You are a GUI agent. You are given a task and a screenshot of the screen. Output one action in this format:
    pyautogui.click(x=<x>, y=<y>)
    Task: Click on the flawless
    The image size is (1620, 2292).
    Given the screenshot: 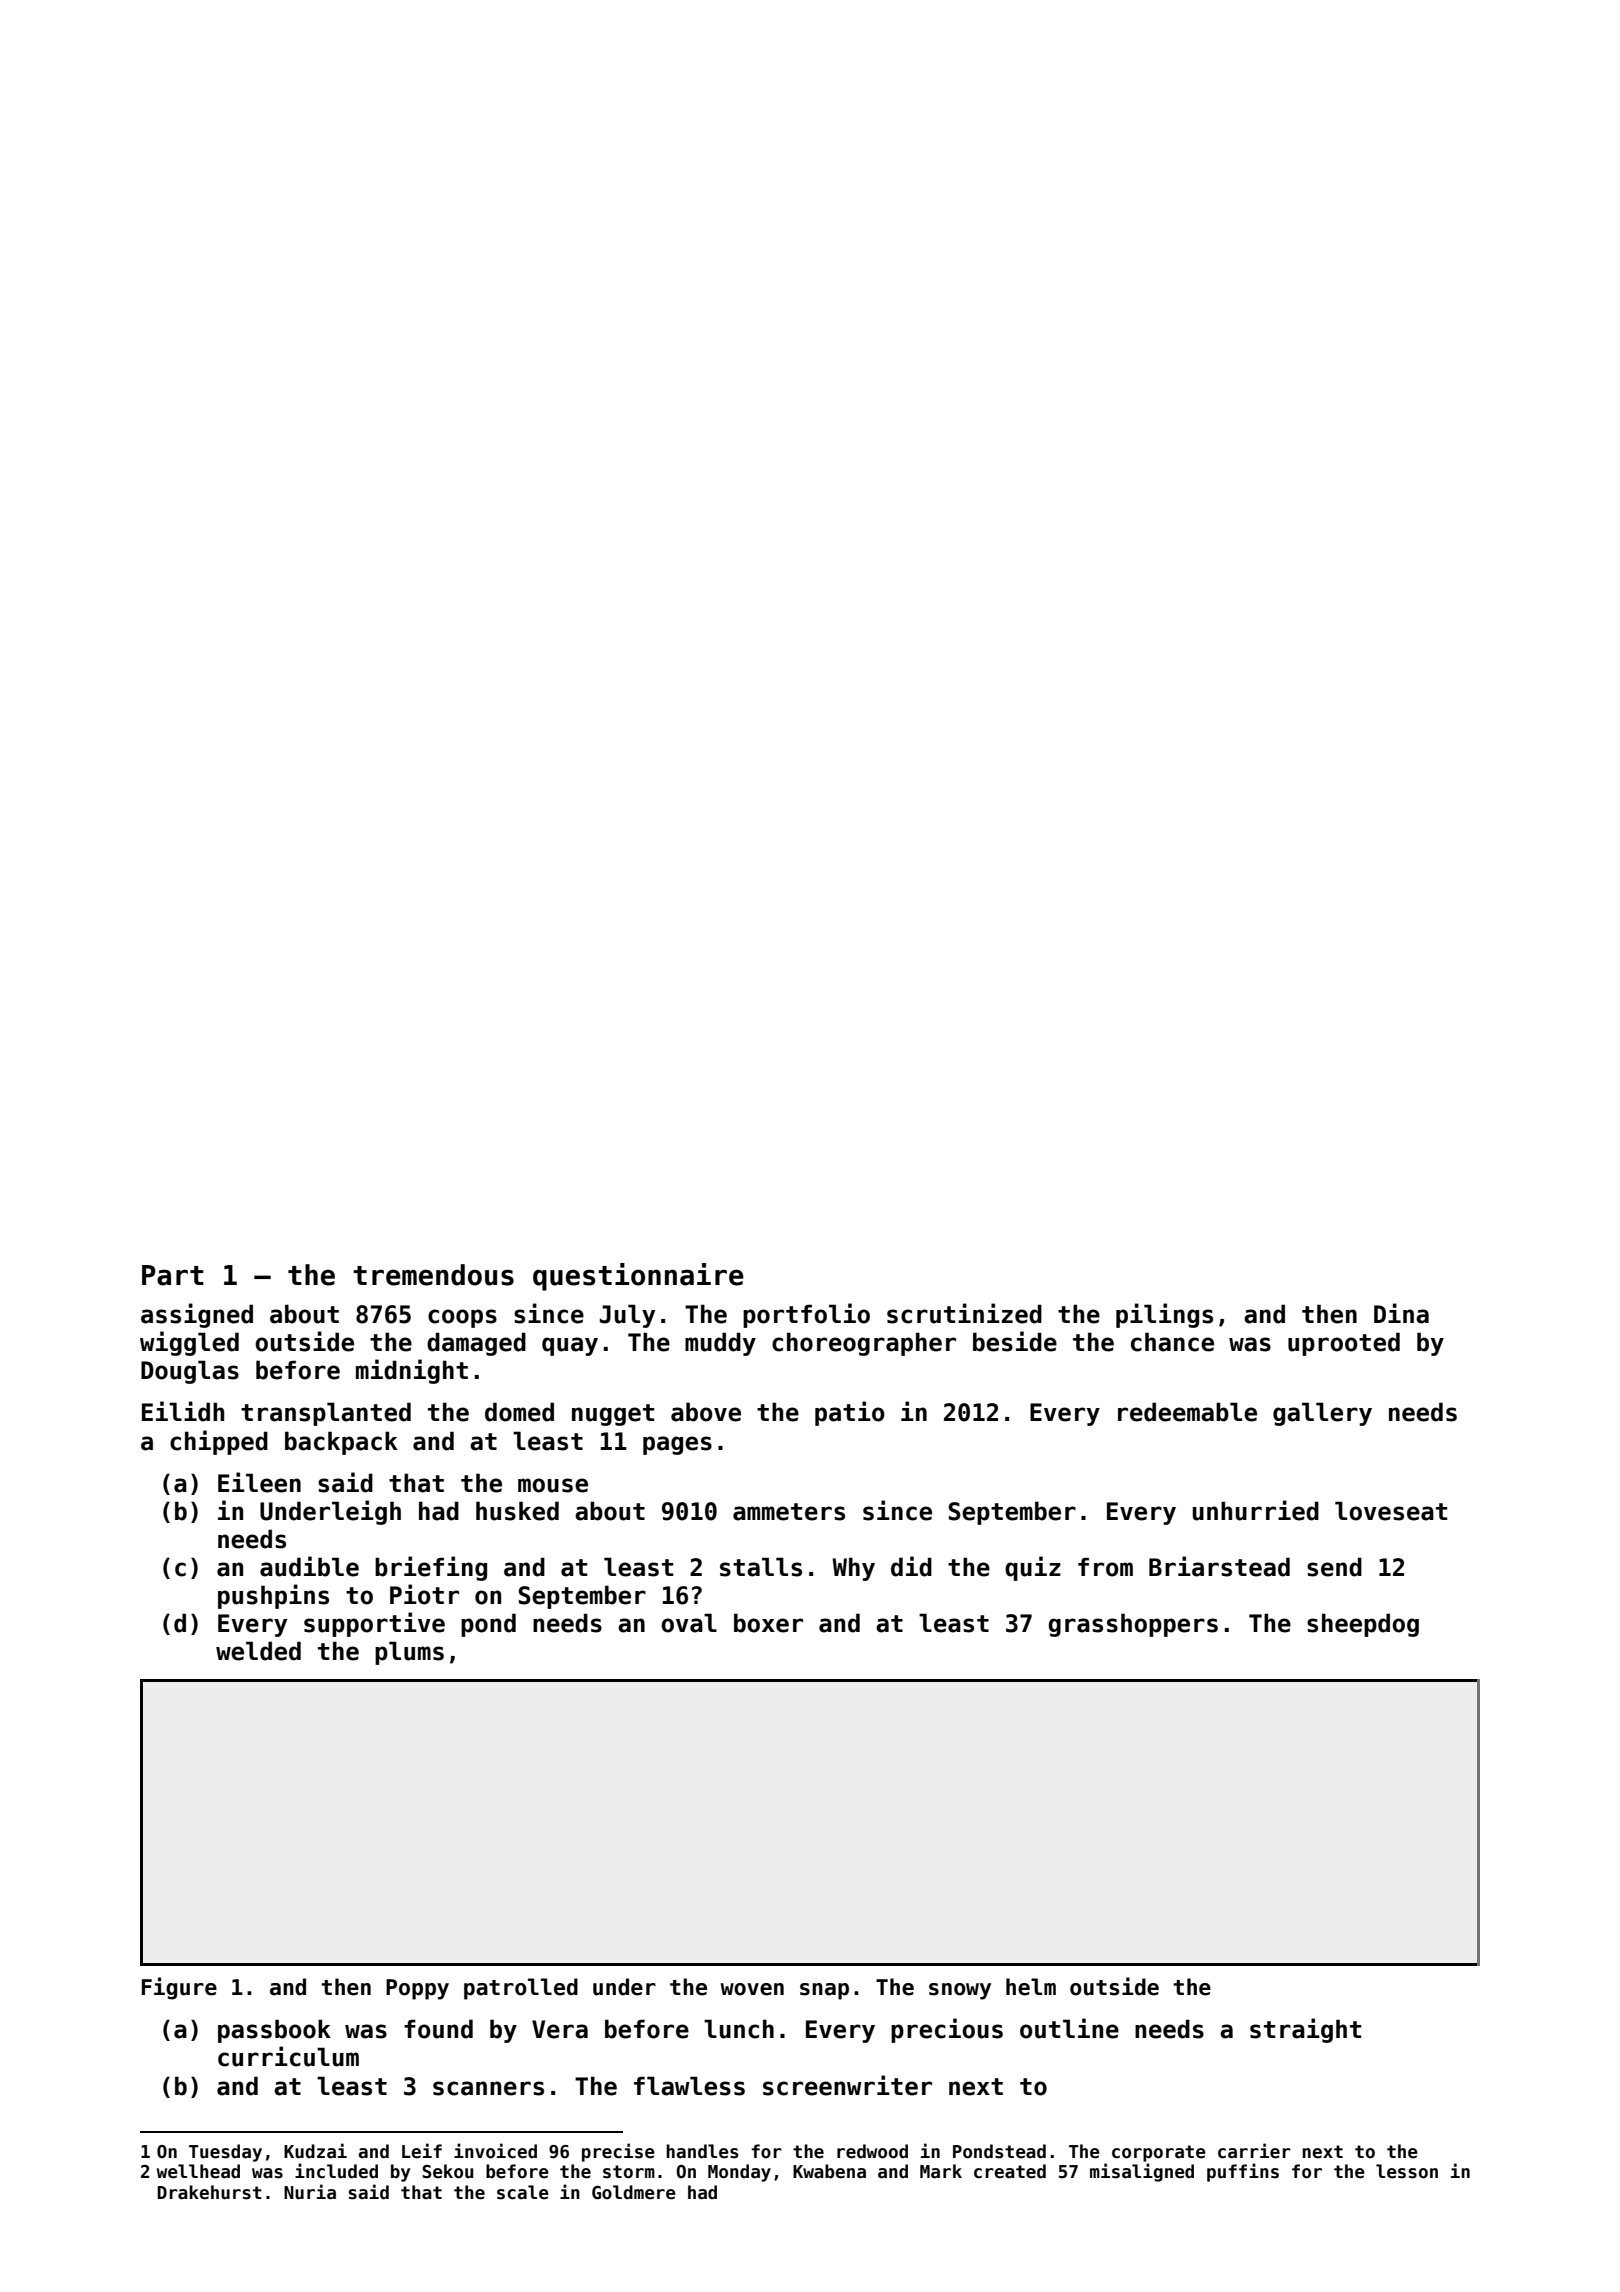 What is the action you would take?
    pyautogui.click(x=689, y=2086)
